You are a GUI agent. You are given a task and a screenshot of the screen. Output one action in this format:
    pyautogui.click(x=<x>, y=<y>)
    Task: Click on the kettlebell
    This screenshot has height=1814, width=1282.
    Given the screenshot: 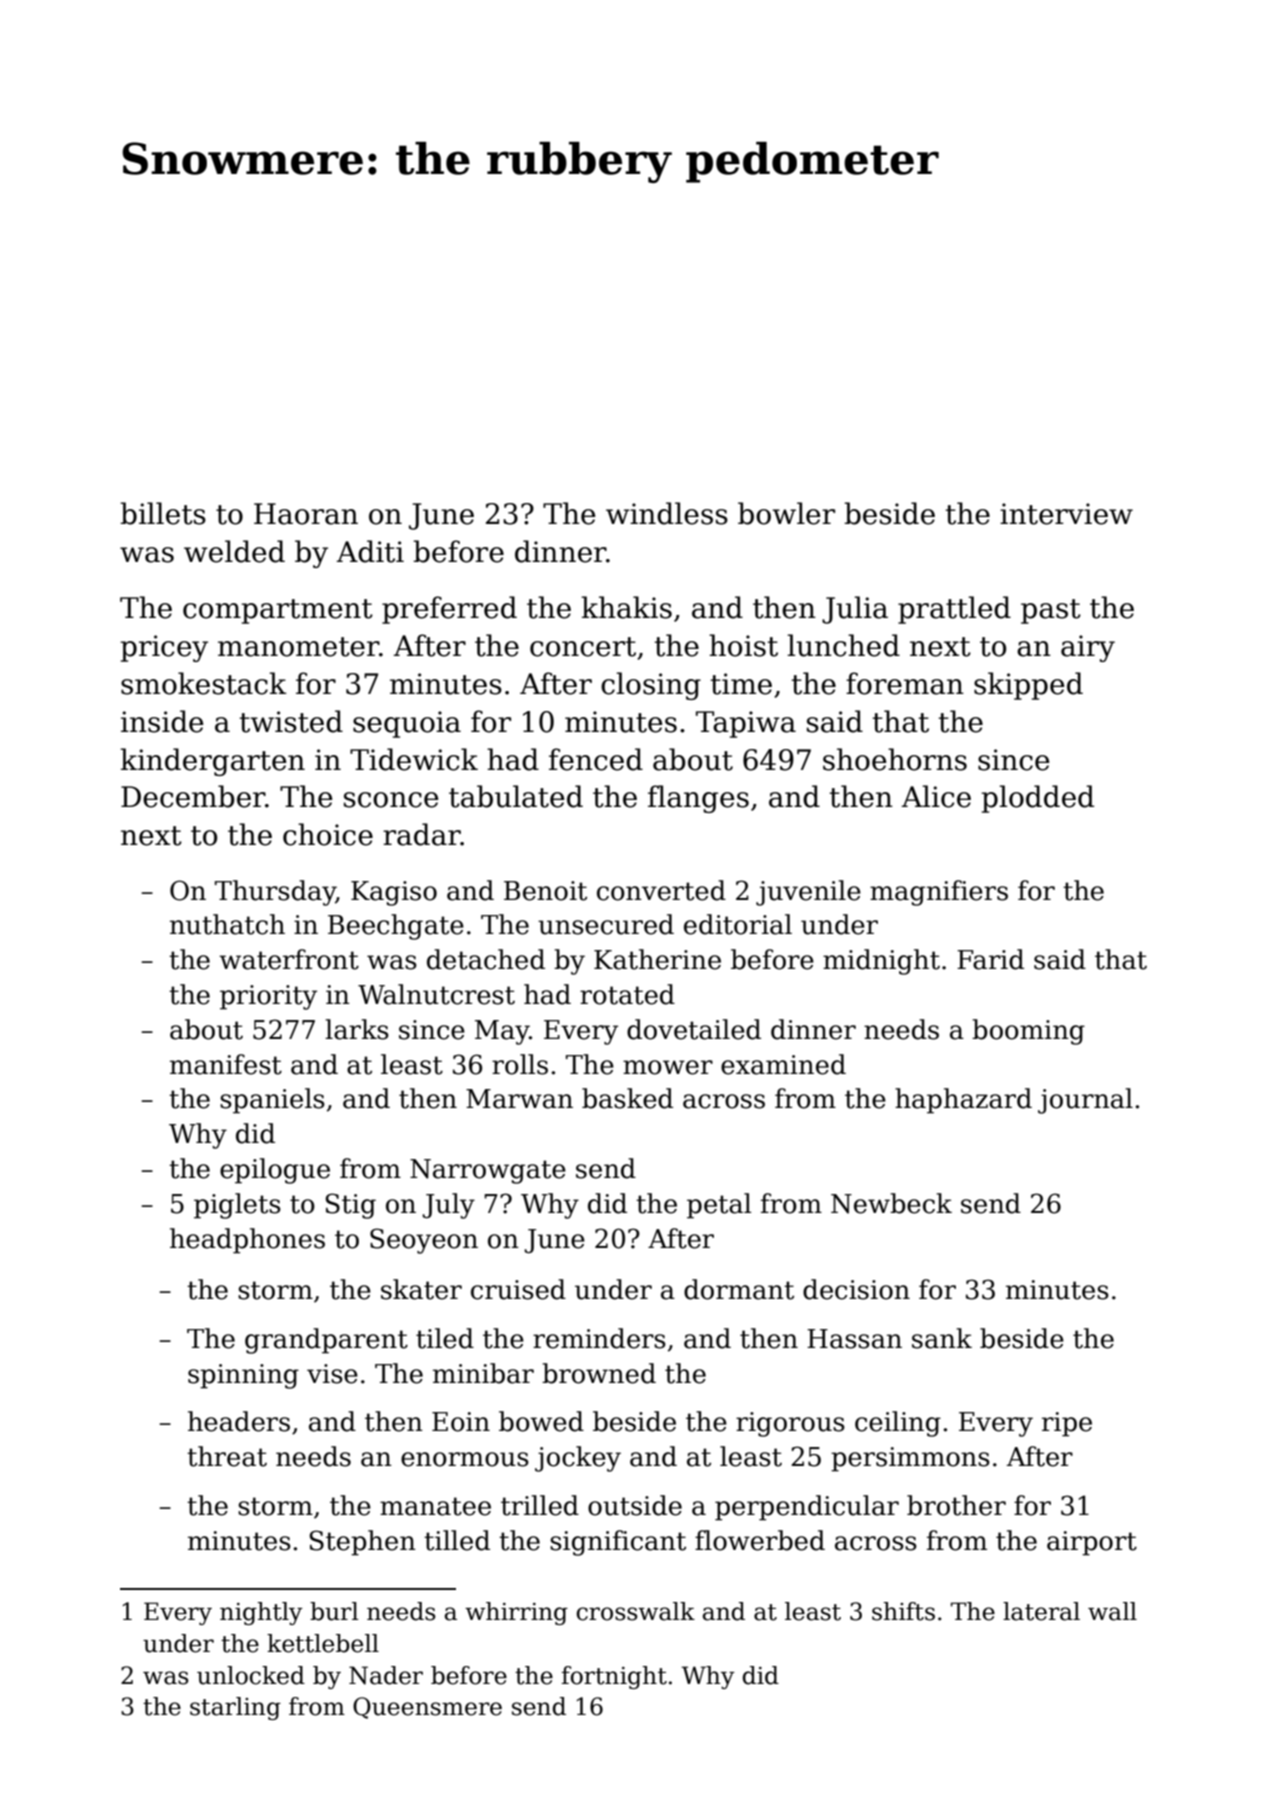 What is the action you would take?
    pyautogui.click(x=323, y=1643)
